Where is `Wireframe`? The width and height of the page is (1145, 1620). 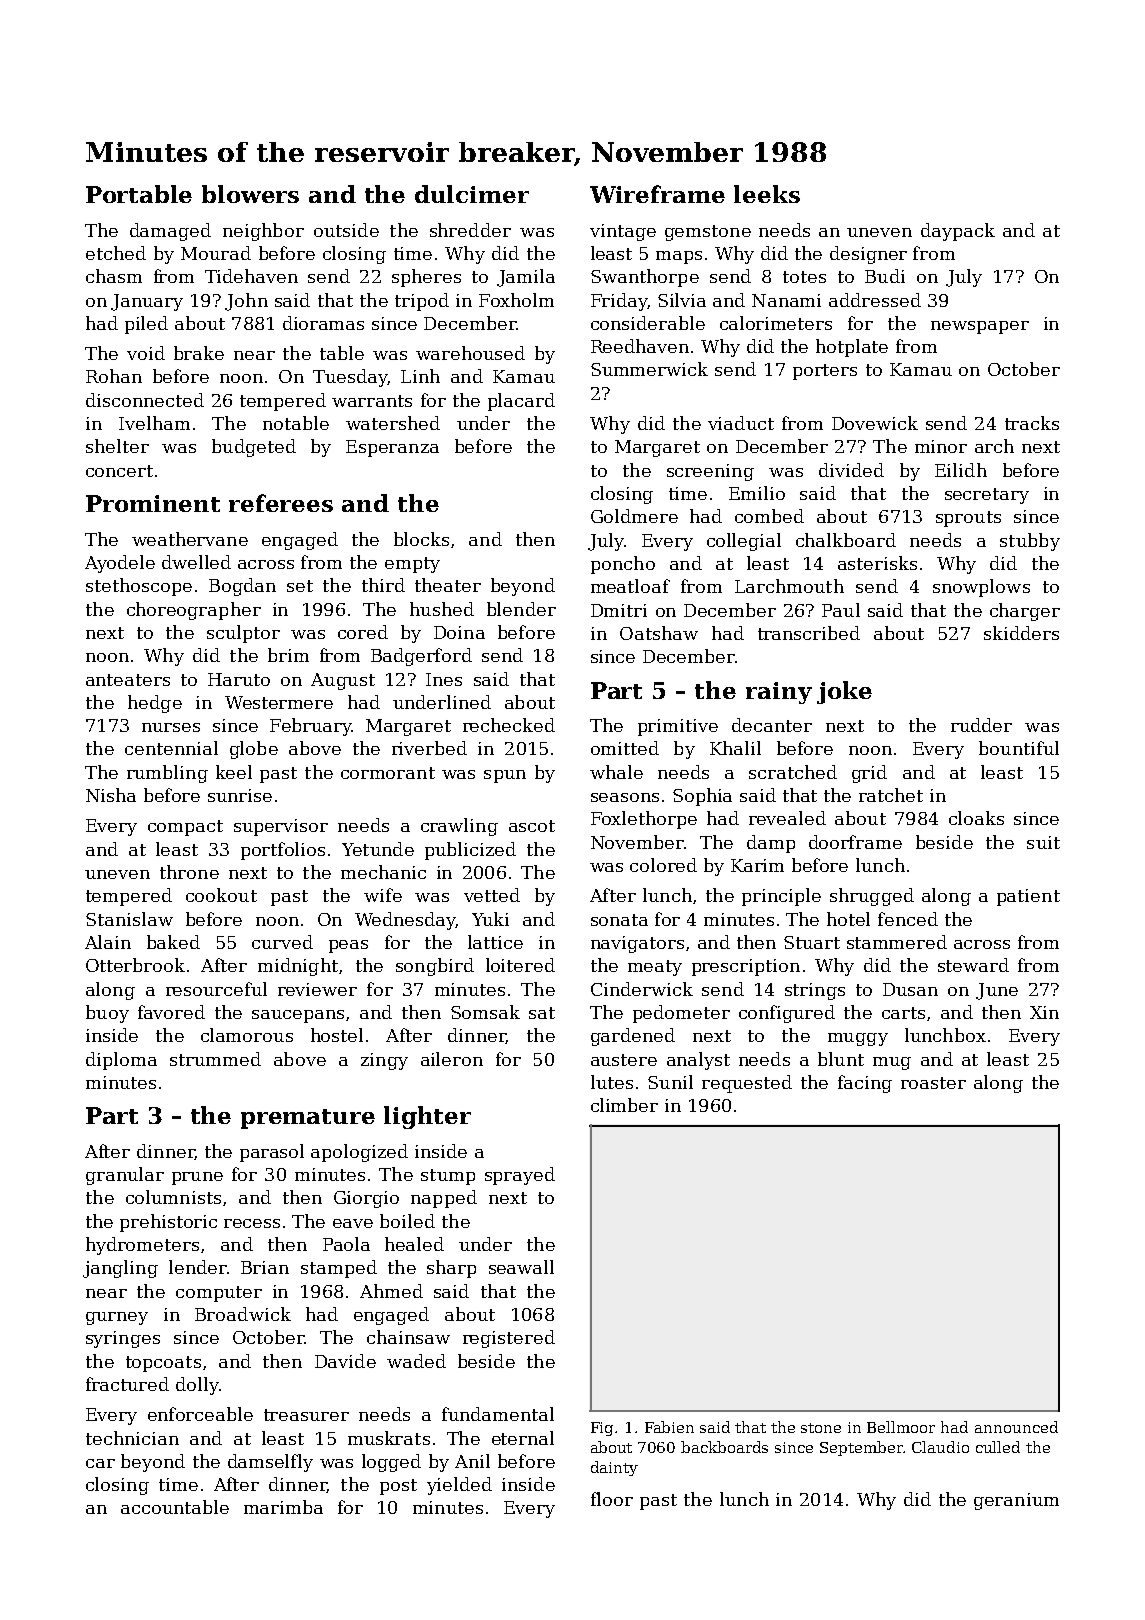 Wireframe is located at coordinates (657, 194).
